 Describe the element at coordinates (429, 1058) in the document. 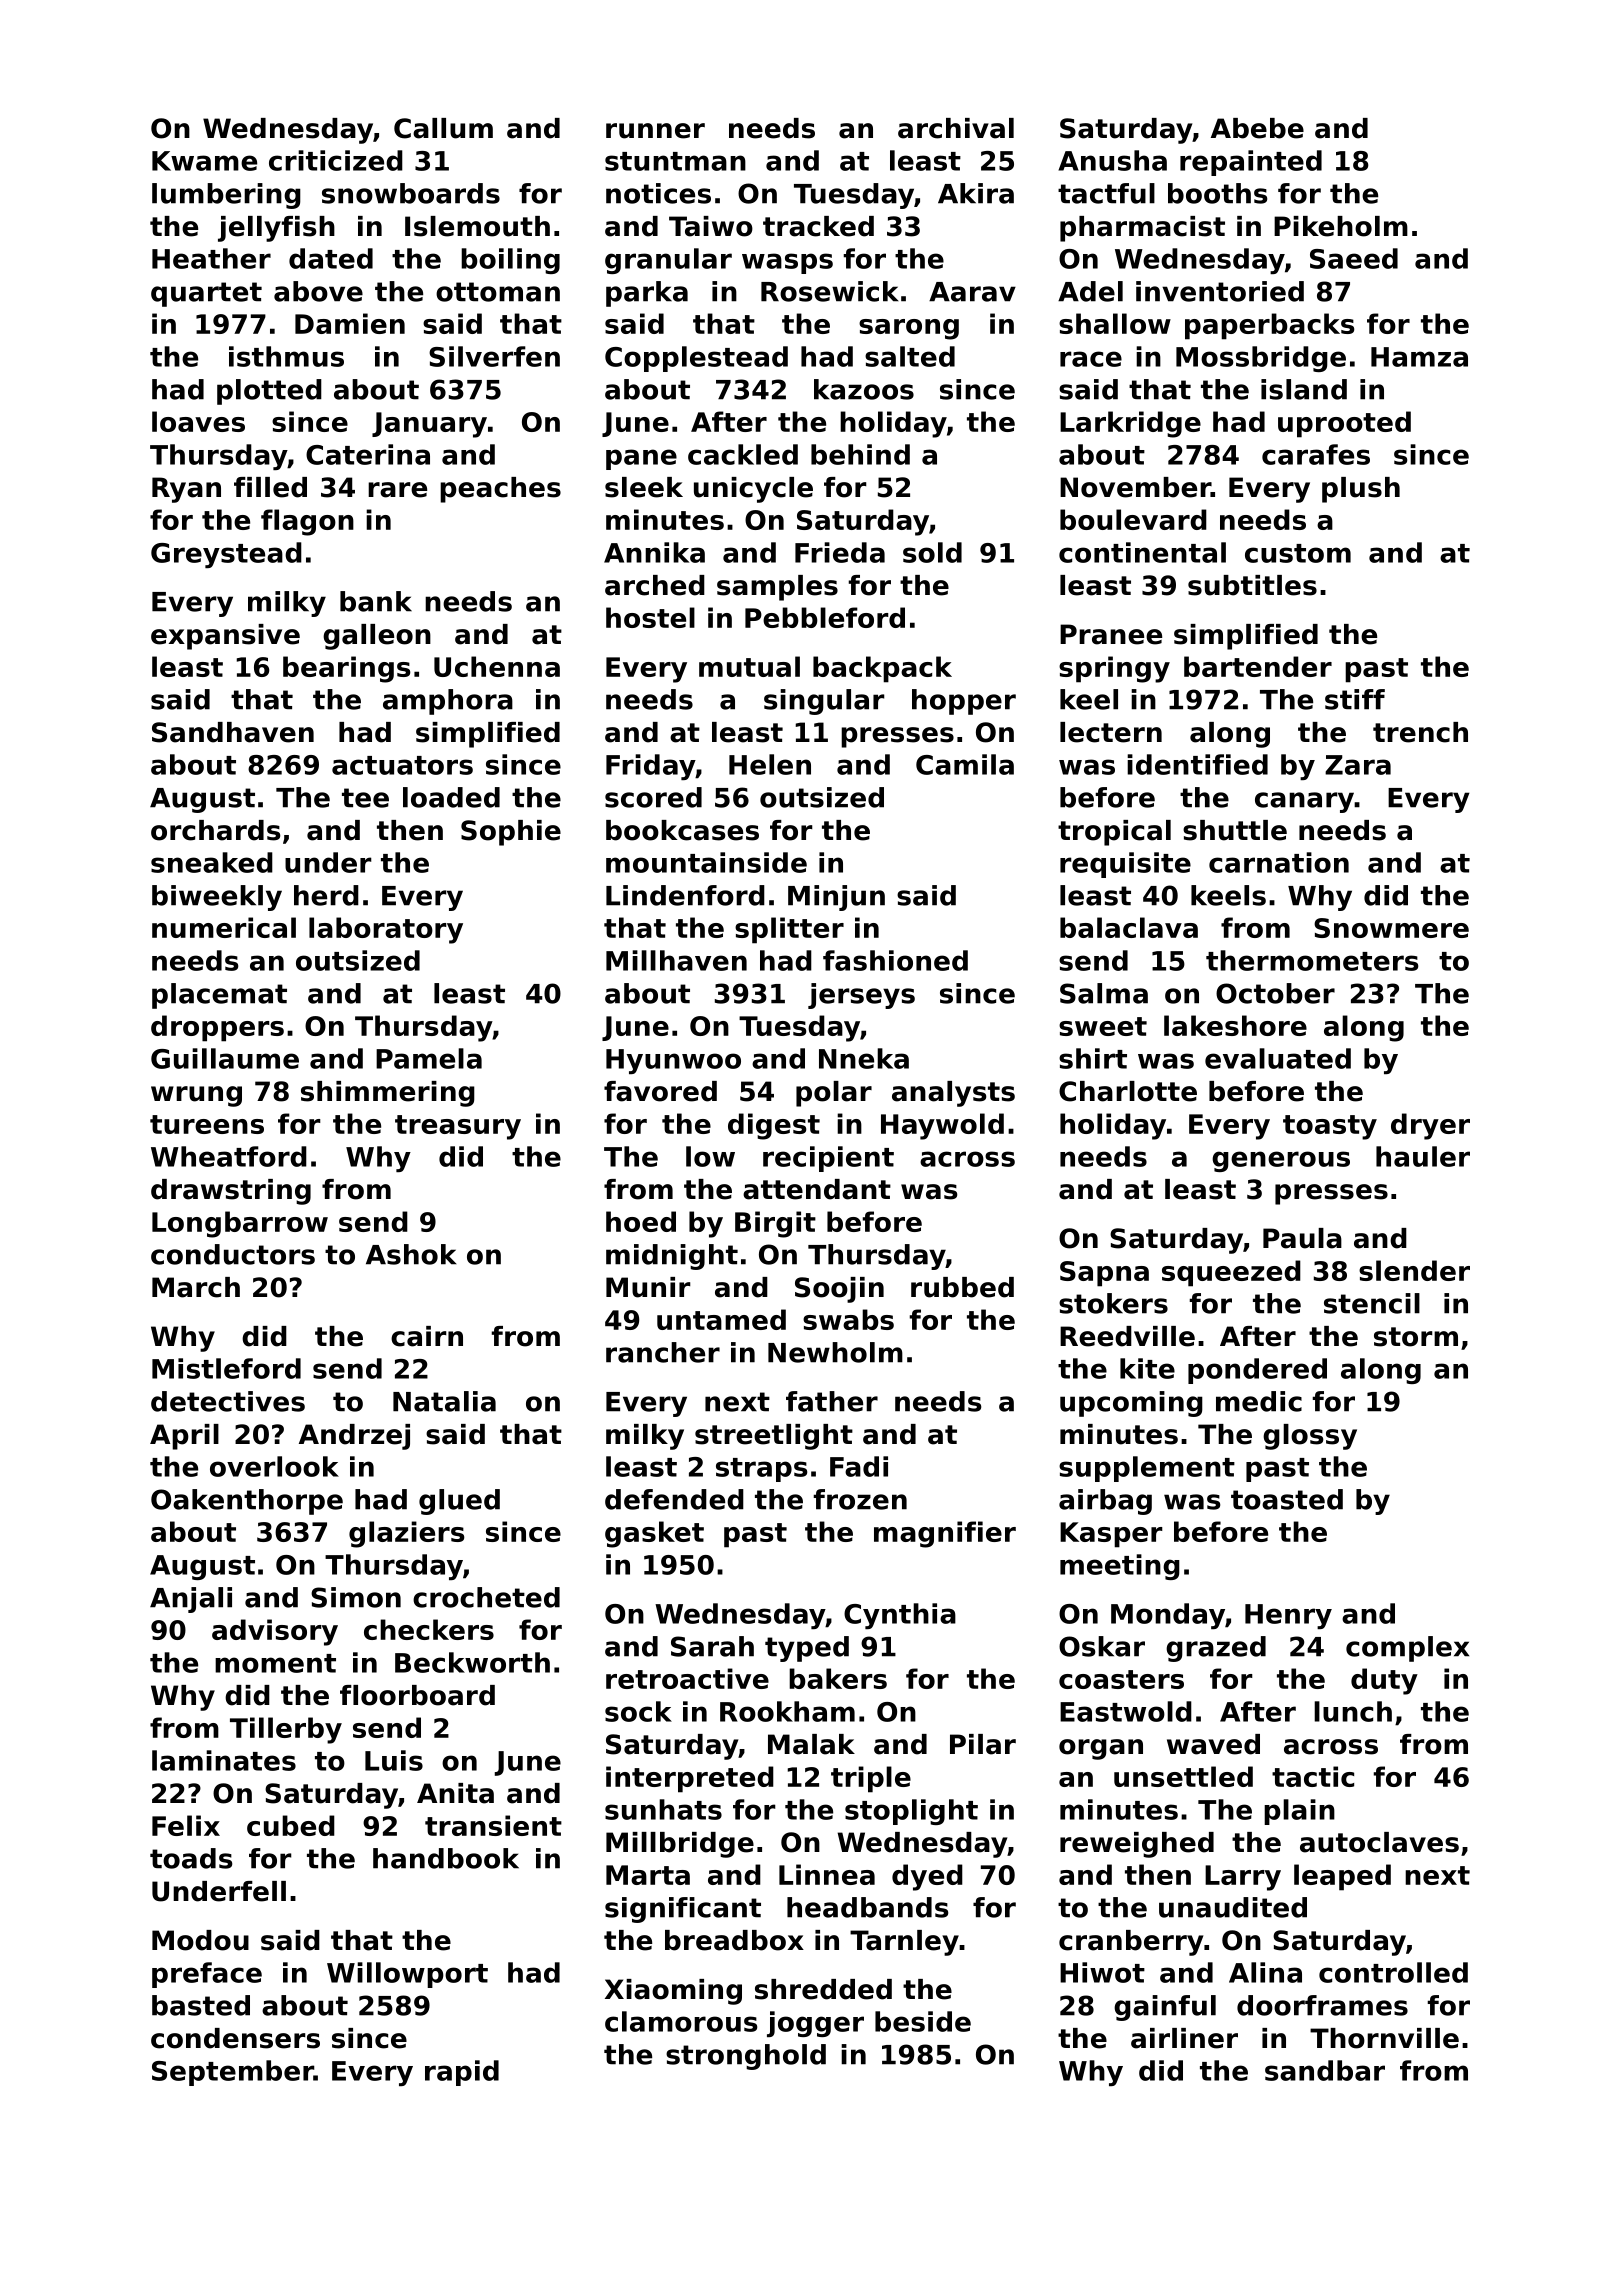

I see `Pamela` at that location.
